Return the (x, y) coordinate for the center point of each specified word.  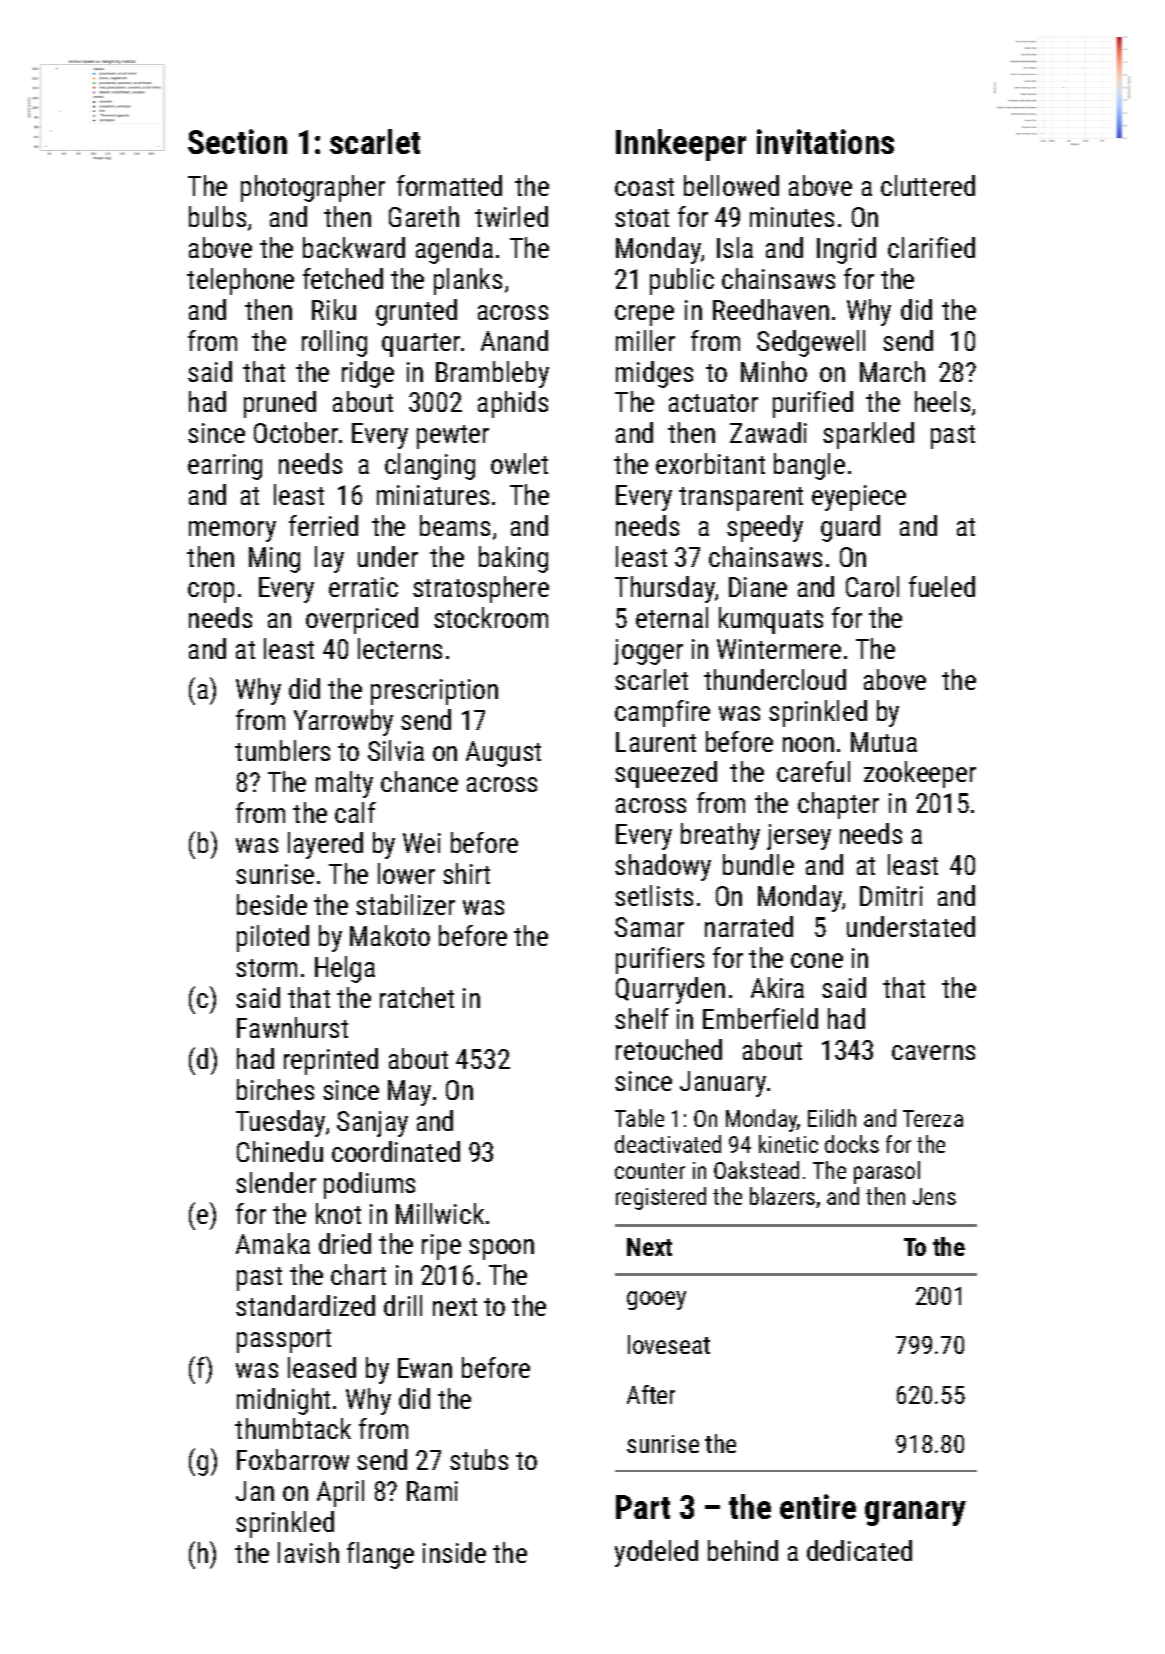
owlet (519, 463)
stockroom (491, 617)
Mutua (884, 742)
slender (276, 1182)
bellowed (731, 185)
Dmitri (891, 896)
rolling (334, 343)
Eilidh (832, 1118)
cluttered (928, 185)
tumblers (282, 750)
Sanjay (372, 1124)
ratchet (417, 997)
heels (942, 401)
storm (266, 968)
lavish (308, 1552)
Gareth (424, 216)
